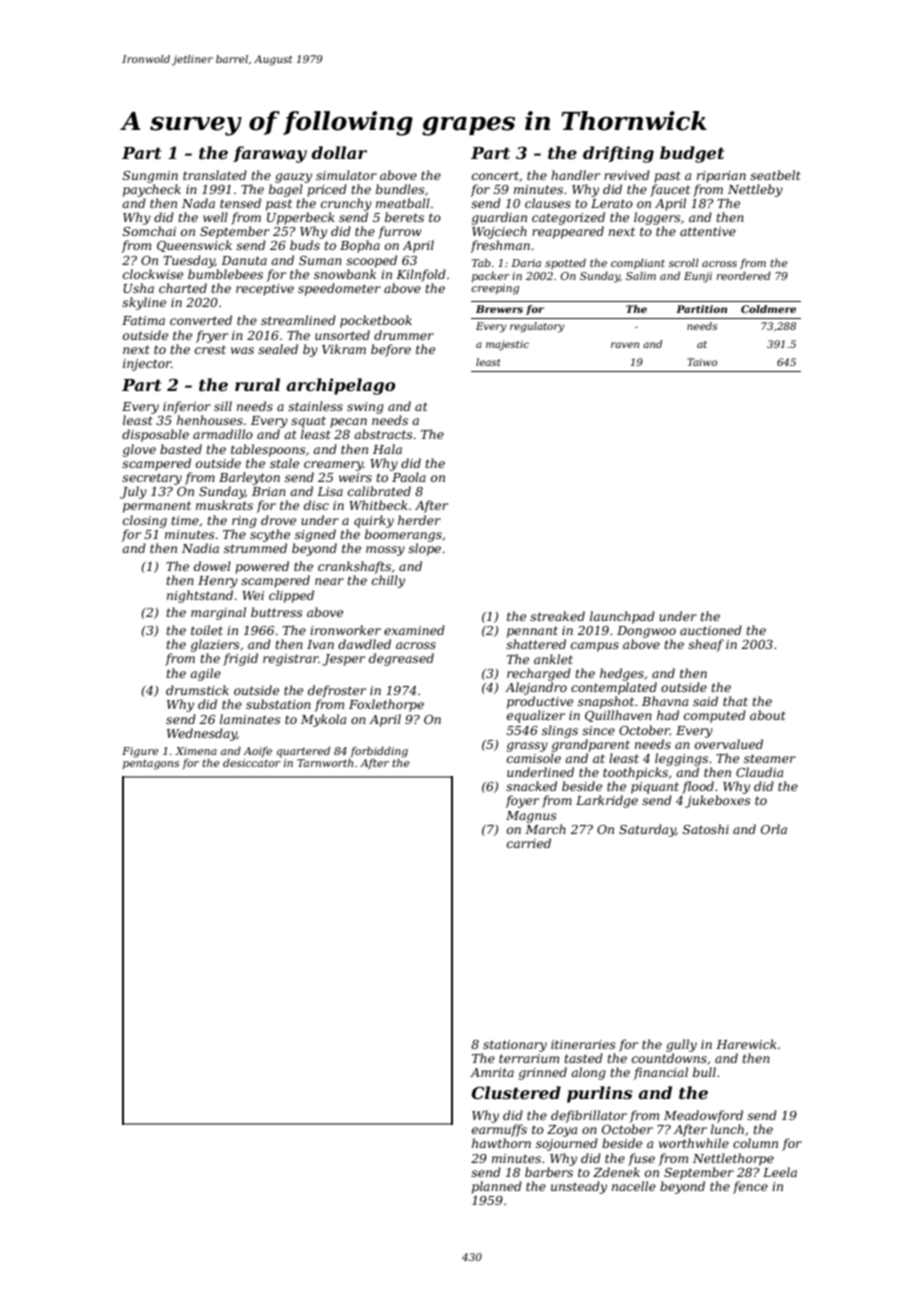  I want to click on planned, so click(497, 1187).
